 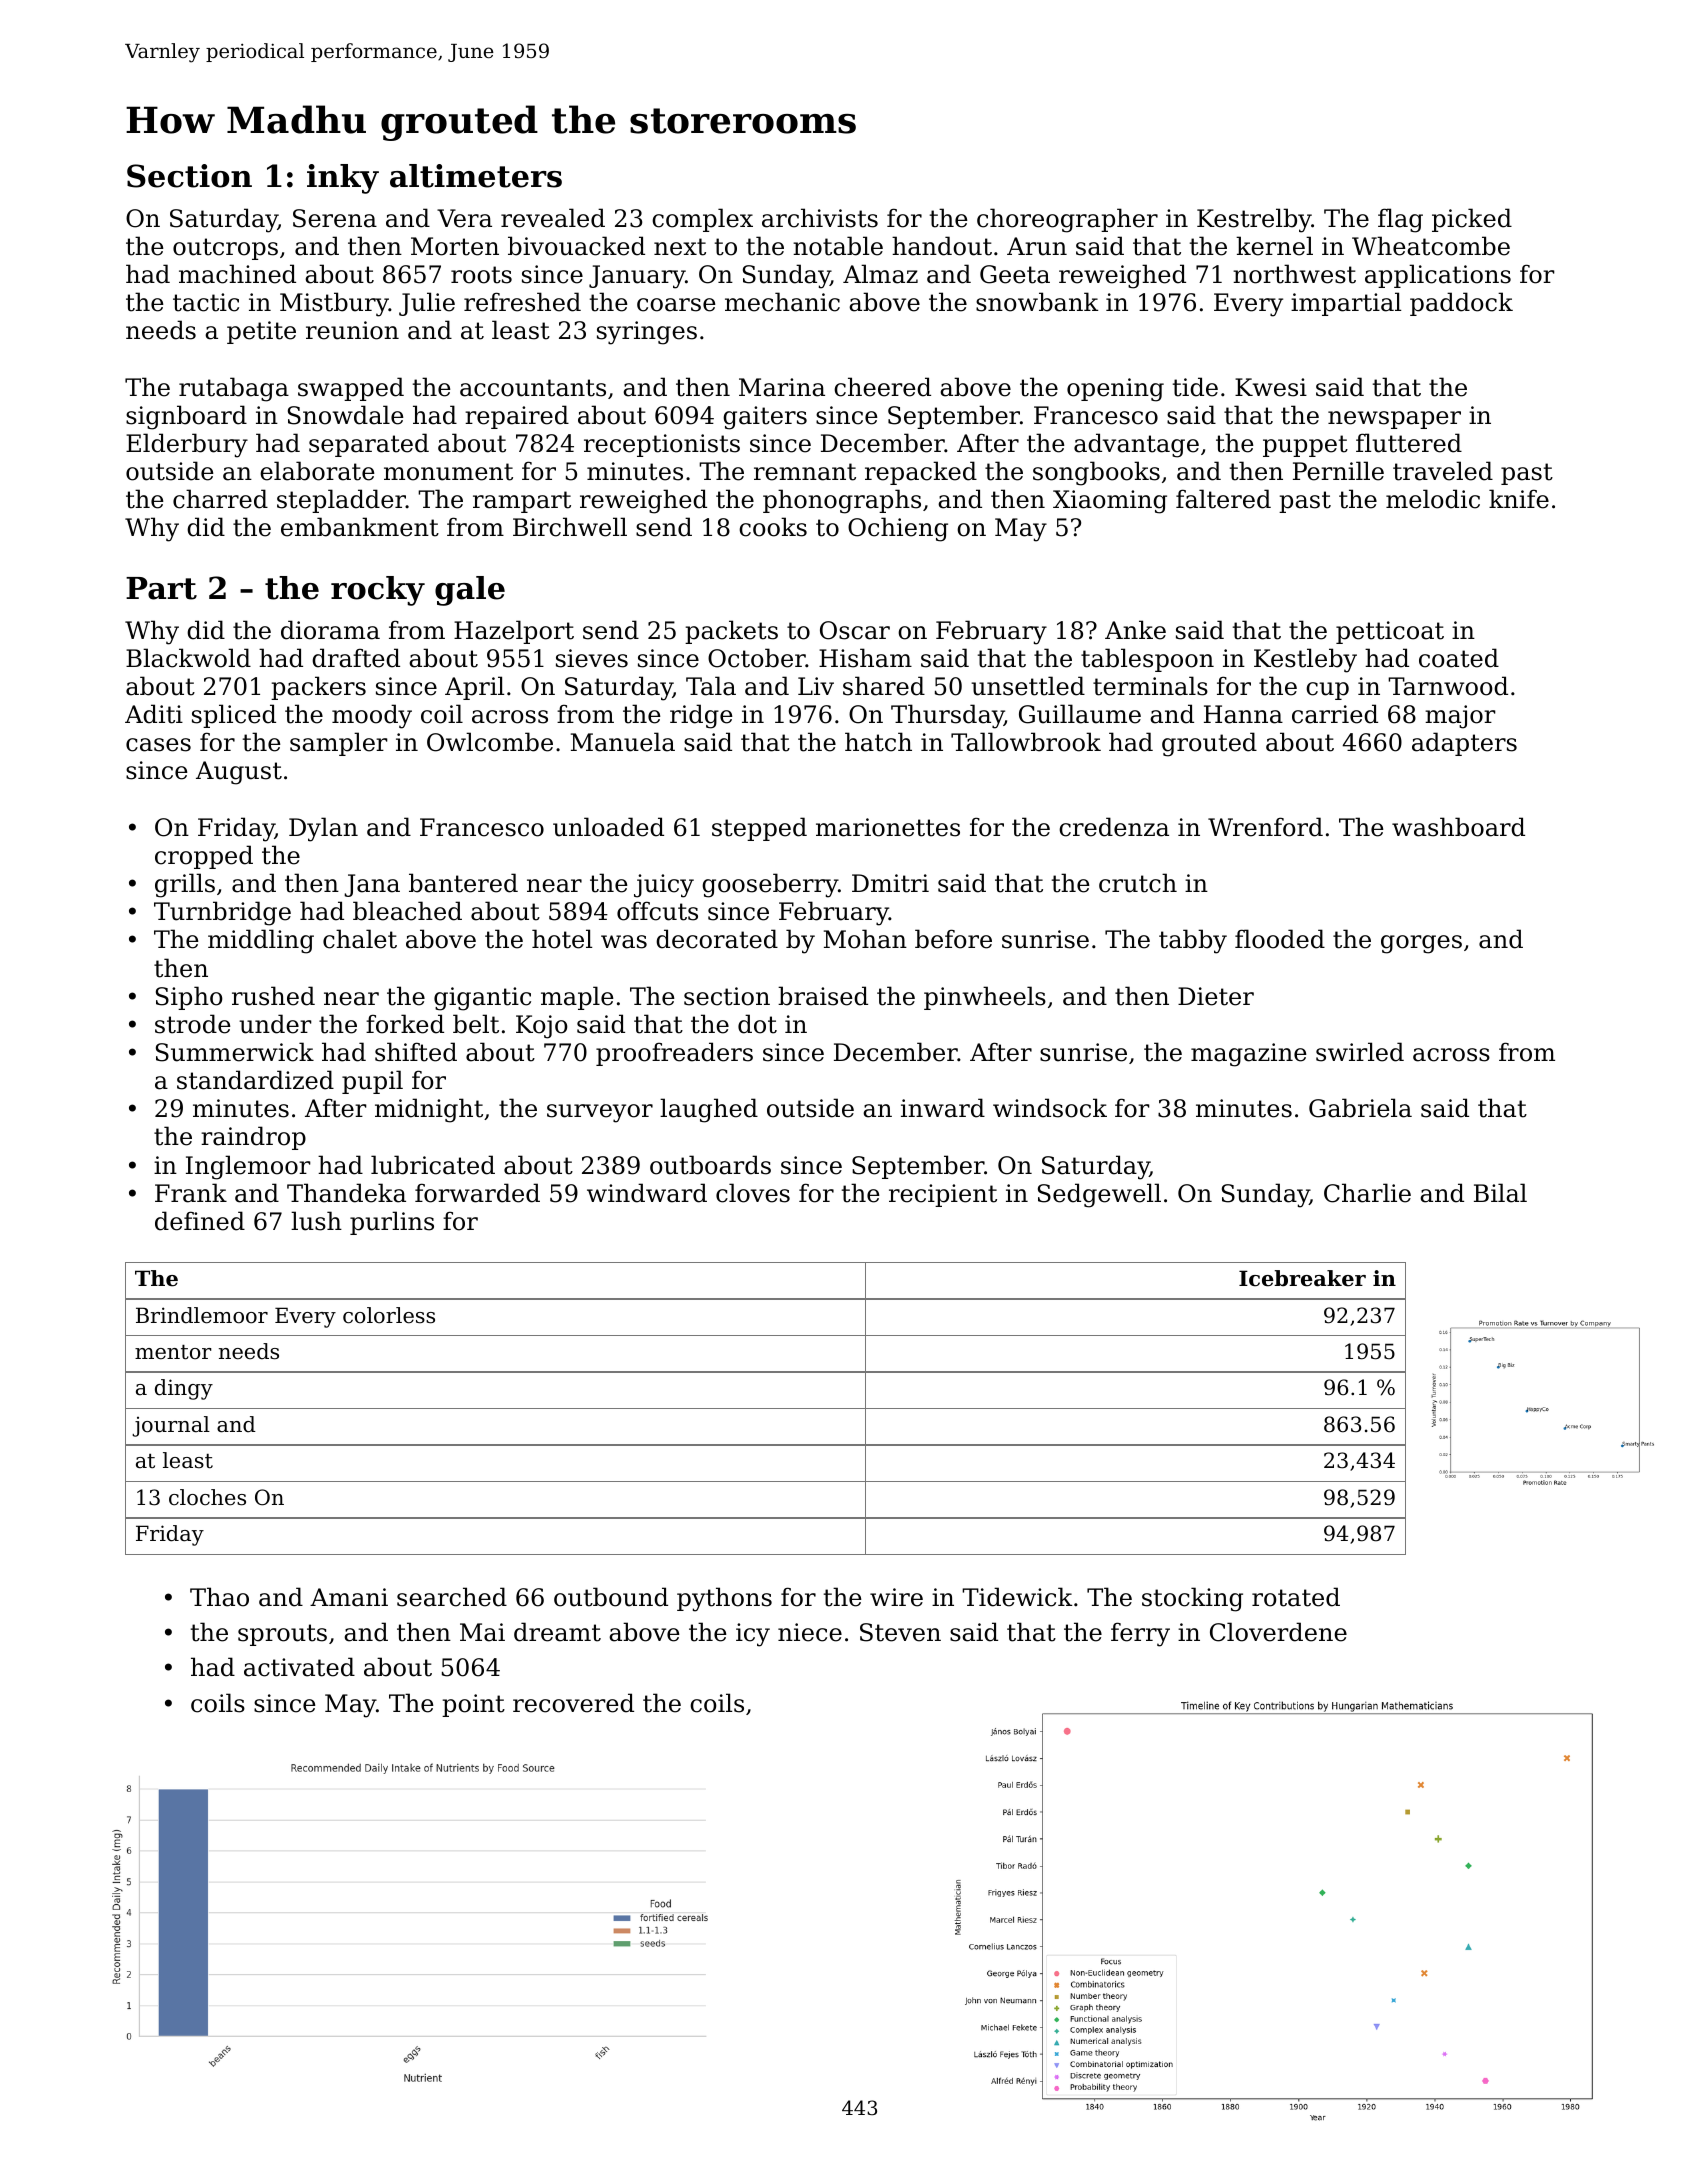 What do you see at coordinates (1050, 1108) in the document?
I see `windsock` at bounding box center [1050, 1108].
